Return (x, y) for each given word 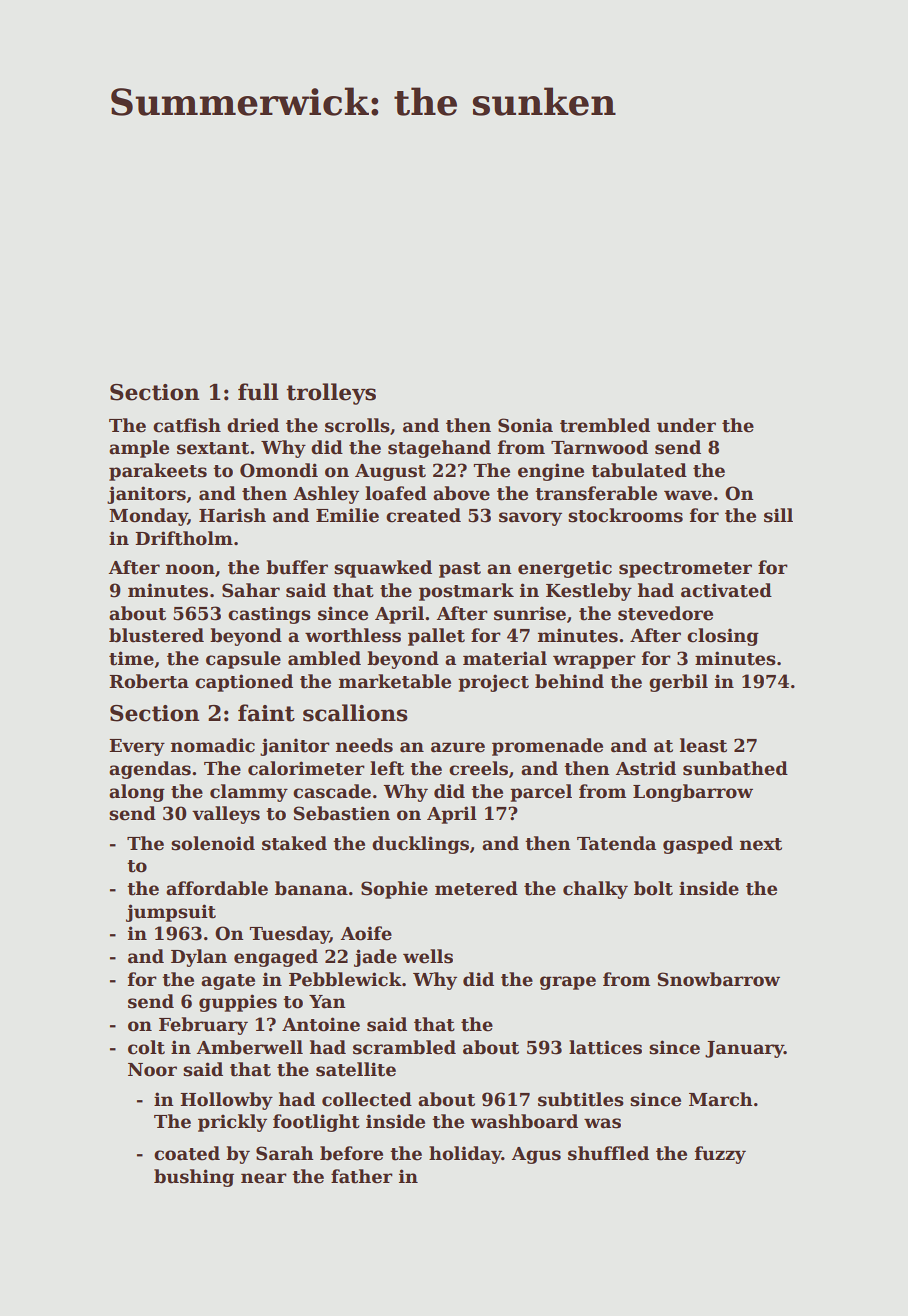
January (744, 1049)
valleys (226, 815)
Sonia (525, 425)
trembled (605, 425)
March (721, 1099)
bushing (194, 1178)
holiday (465, 1155)
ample (139, 449)
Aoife (366, 933)
